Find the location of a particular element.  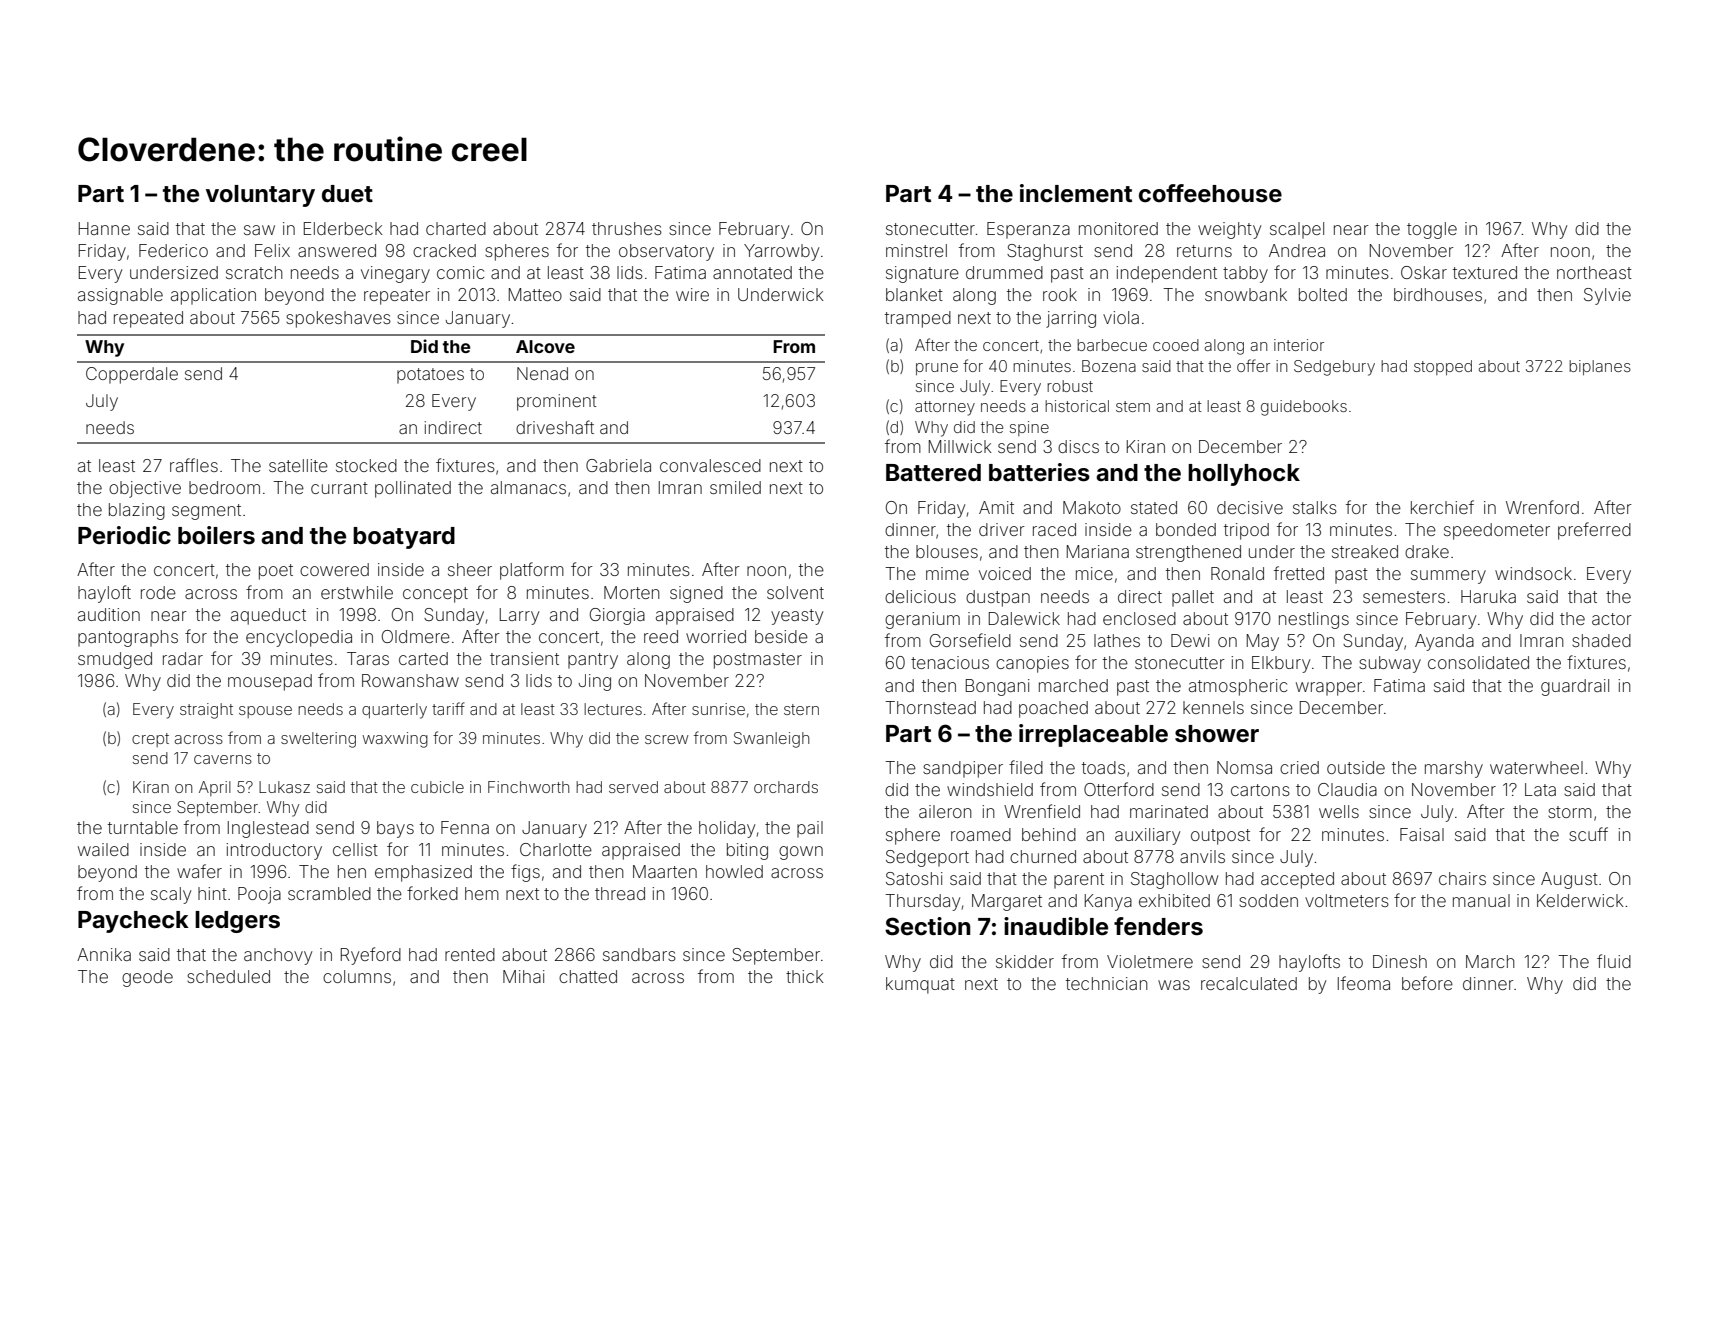

thrushes is located at coordinates (627, 228).
